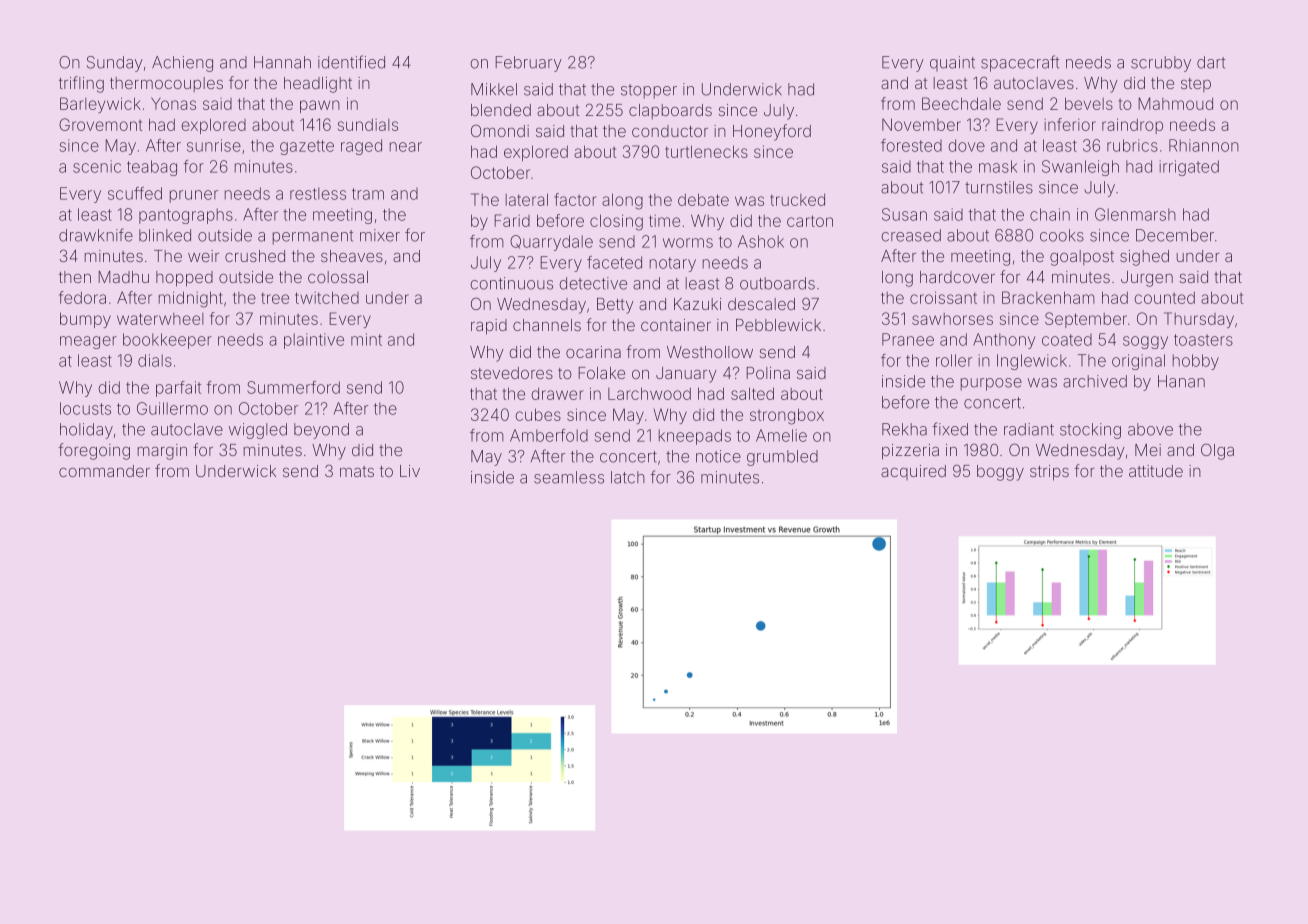 The height and width of the screenshot is (924, 1308). Describe the element at coordinates (797, 200) in the screenshot. I see `trucked` at that location.
